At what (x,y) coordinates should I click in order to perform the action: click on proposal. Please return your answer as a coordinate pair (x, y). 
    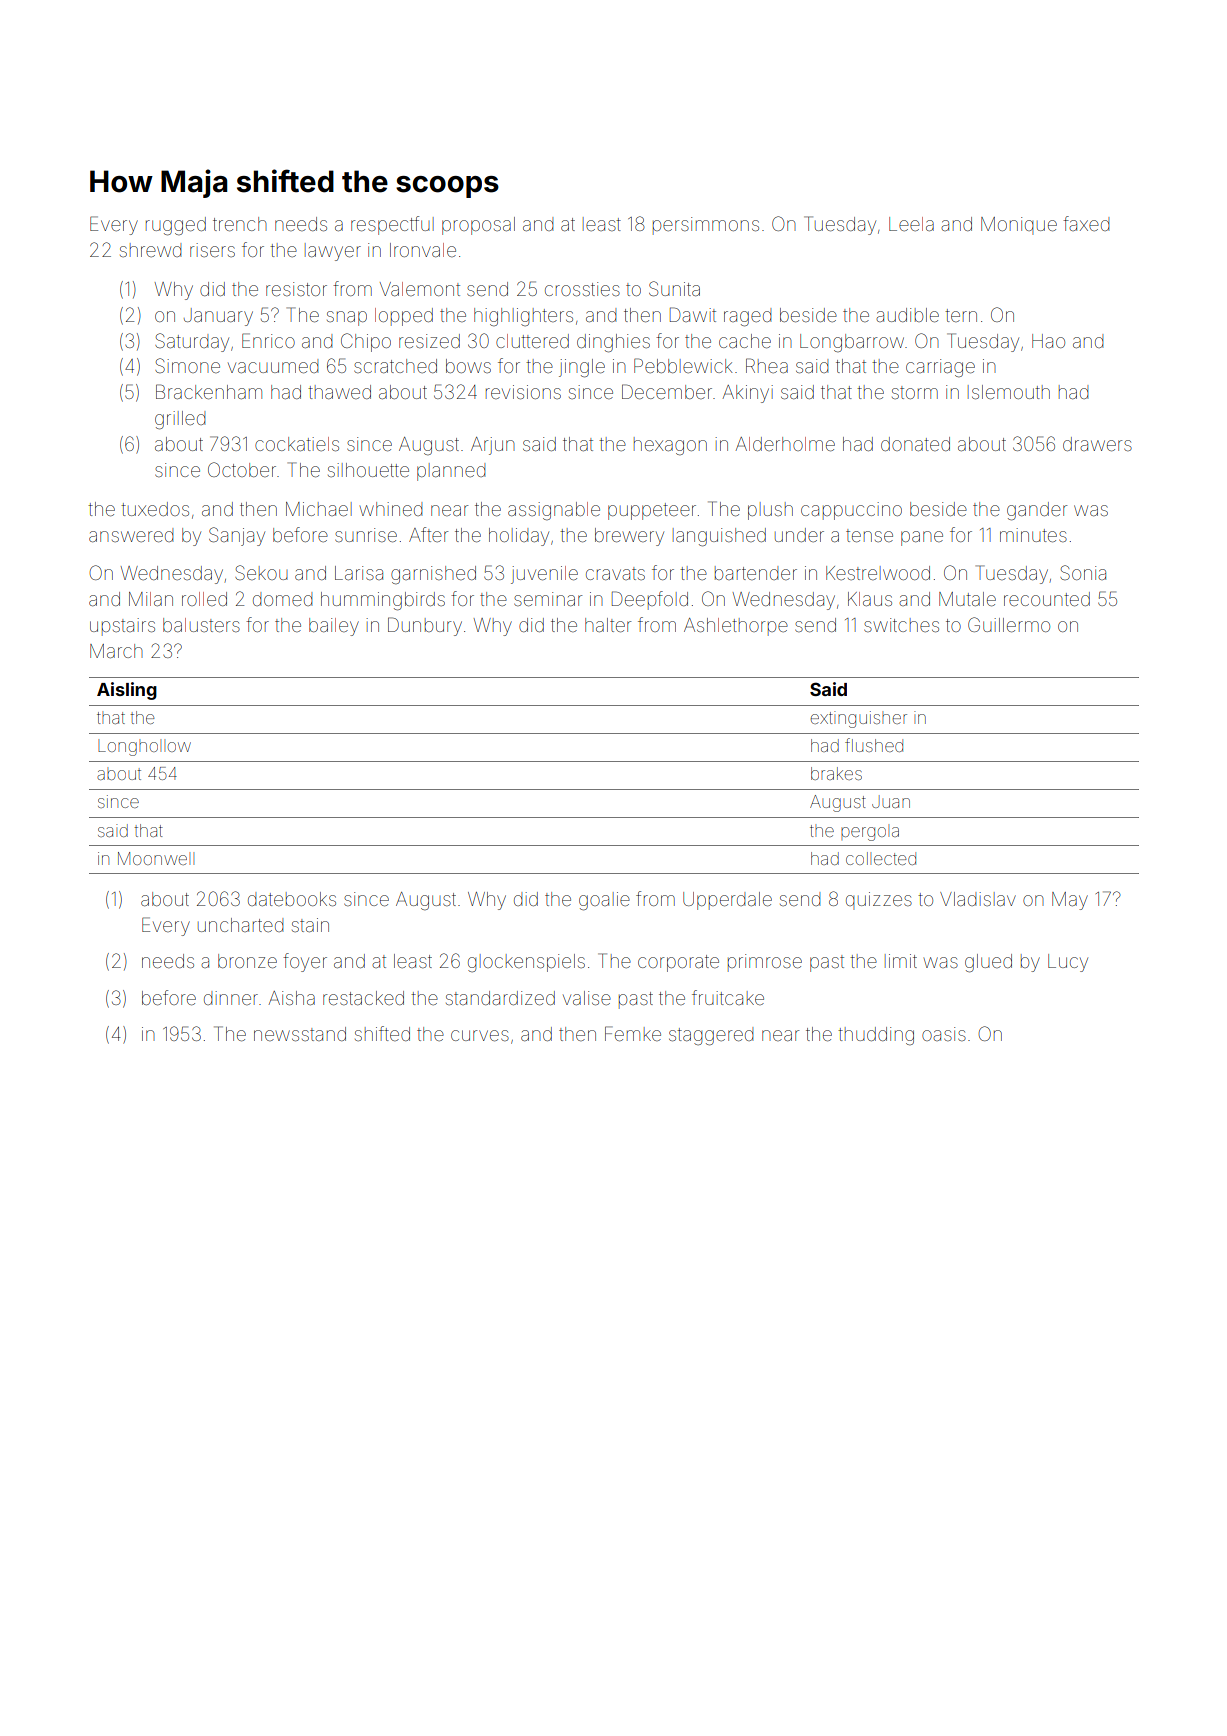
    Looking at the image, I should click on (478, 226).
